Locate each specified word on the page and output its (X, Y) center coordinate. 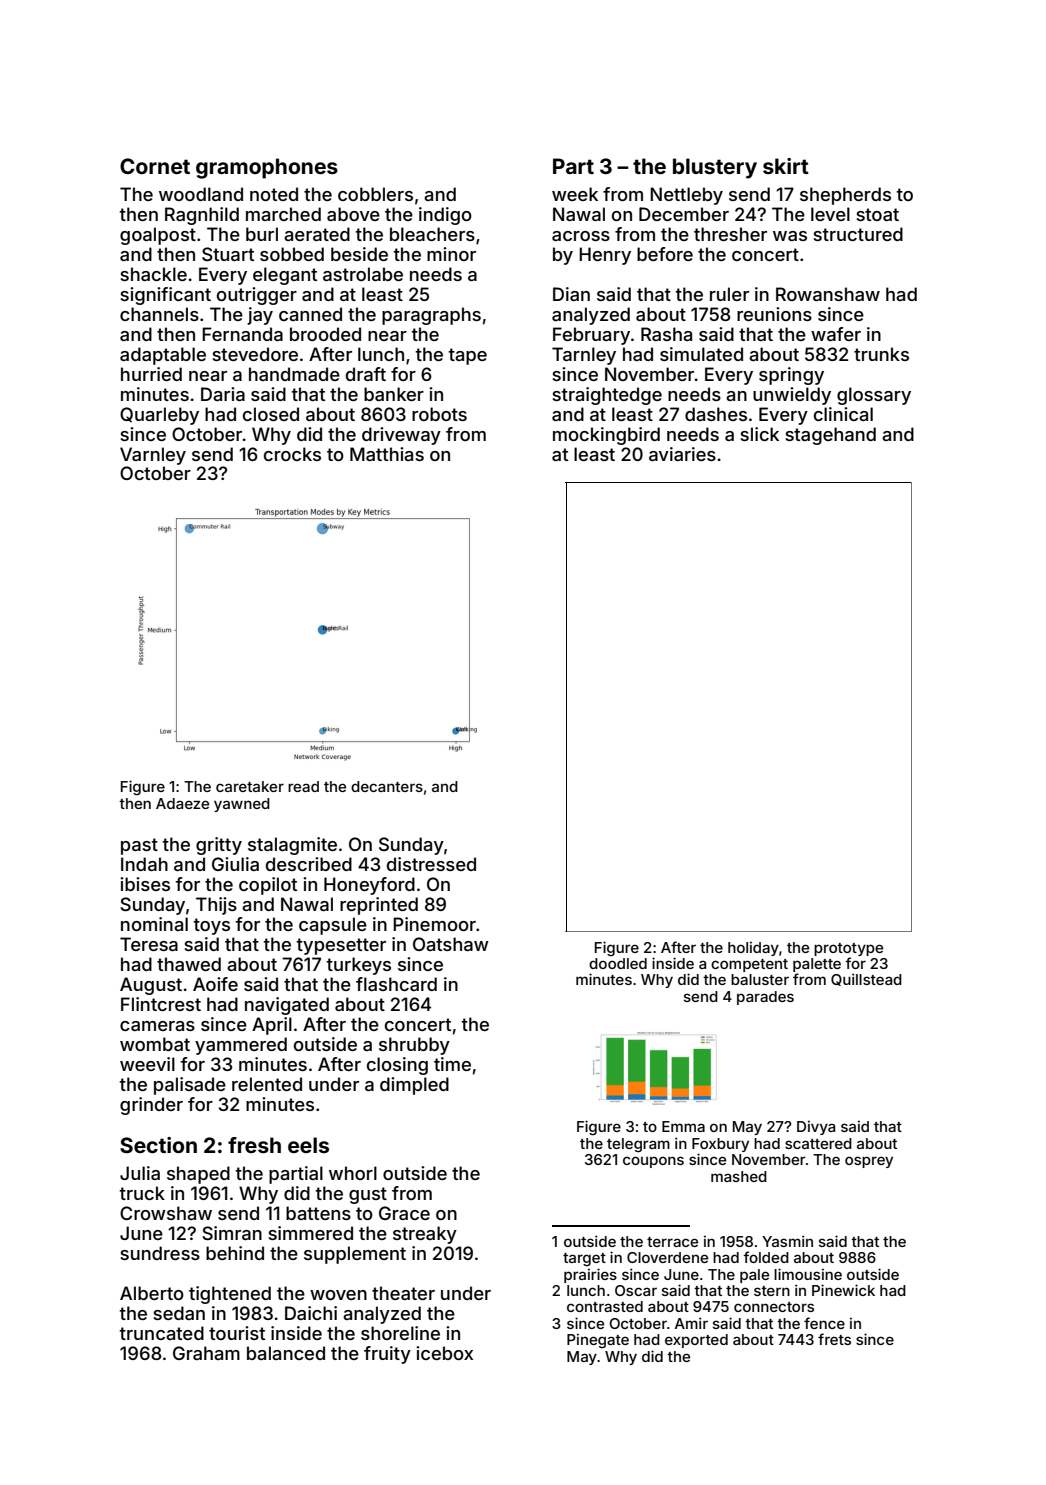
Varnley (153, 456)
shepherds (845, 196)
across (581, 236)
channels (159, 314)
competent (749, 965)
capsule (333, 926)
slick (759, 434)
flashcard (396, 984)
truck (142, 1193)
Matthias (387, 454)
